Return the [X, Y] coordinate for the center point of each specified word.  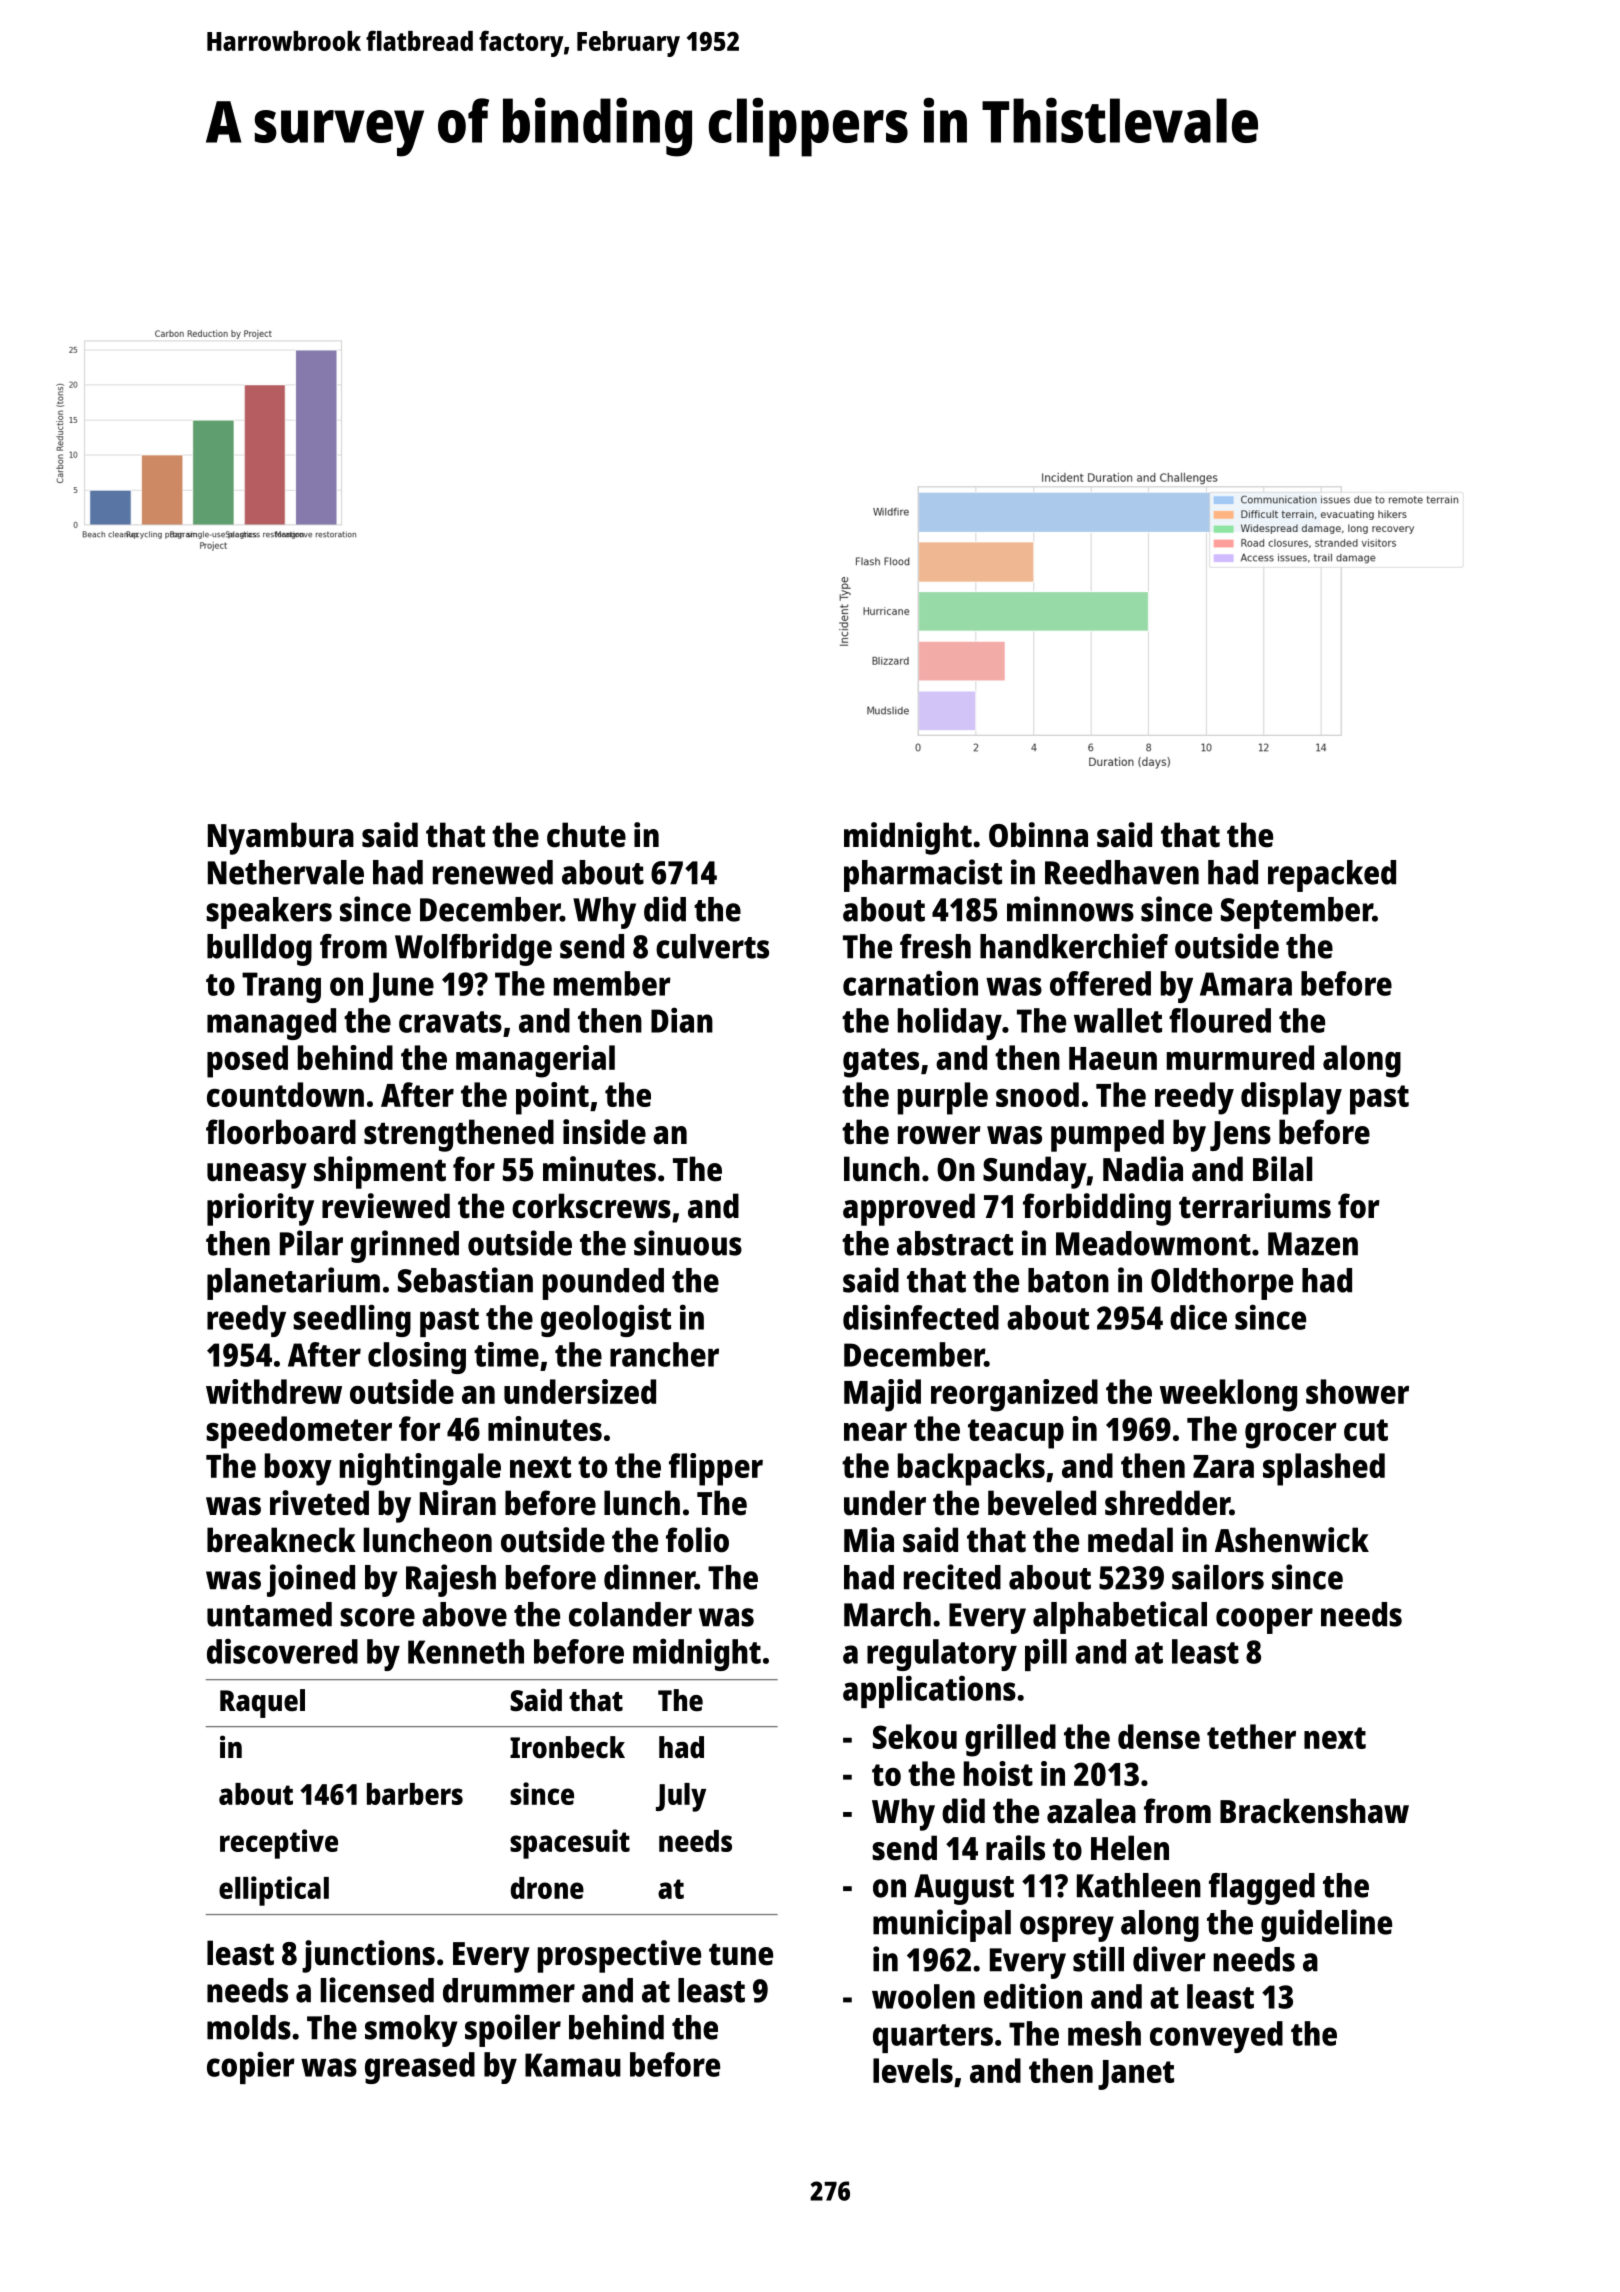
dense [1159, 1736]
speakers [269, 913]
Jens [1240, 1136]
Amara [1246, 984]
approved [909, 1209]
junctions [368, 1956]
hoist [998, 1773]
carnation [910, 983]
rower [939, 1135]
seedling [352, 1320]
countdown [285, 1094]
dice [1198, 1317]
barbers [415, 1794]
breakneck [281, 1540]
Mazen [1313, 1244]
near [875, 1432]
